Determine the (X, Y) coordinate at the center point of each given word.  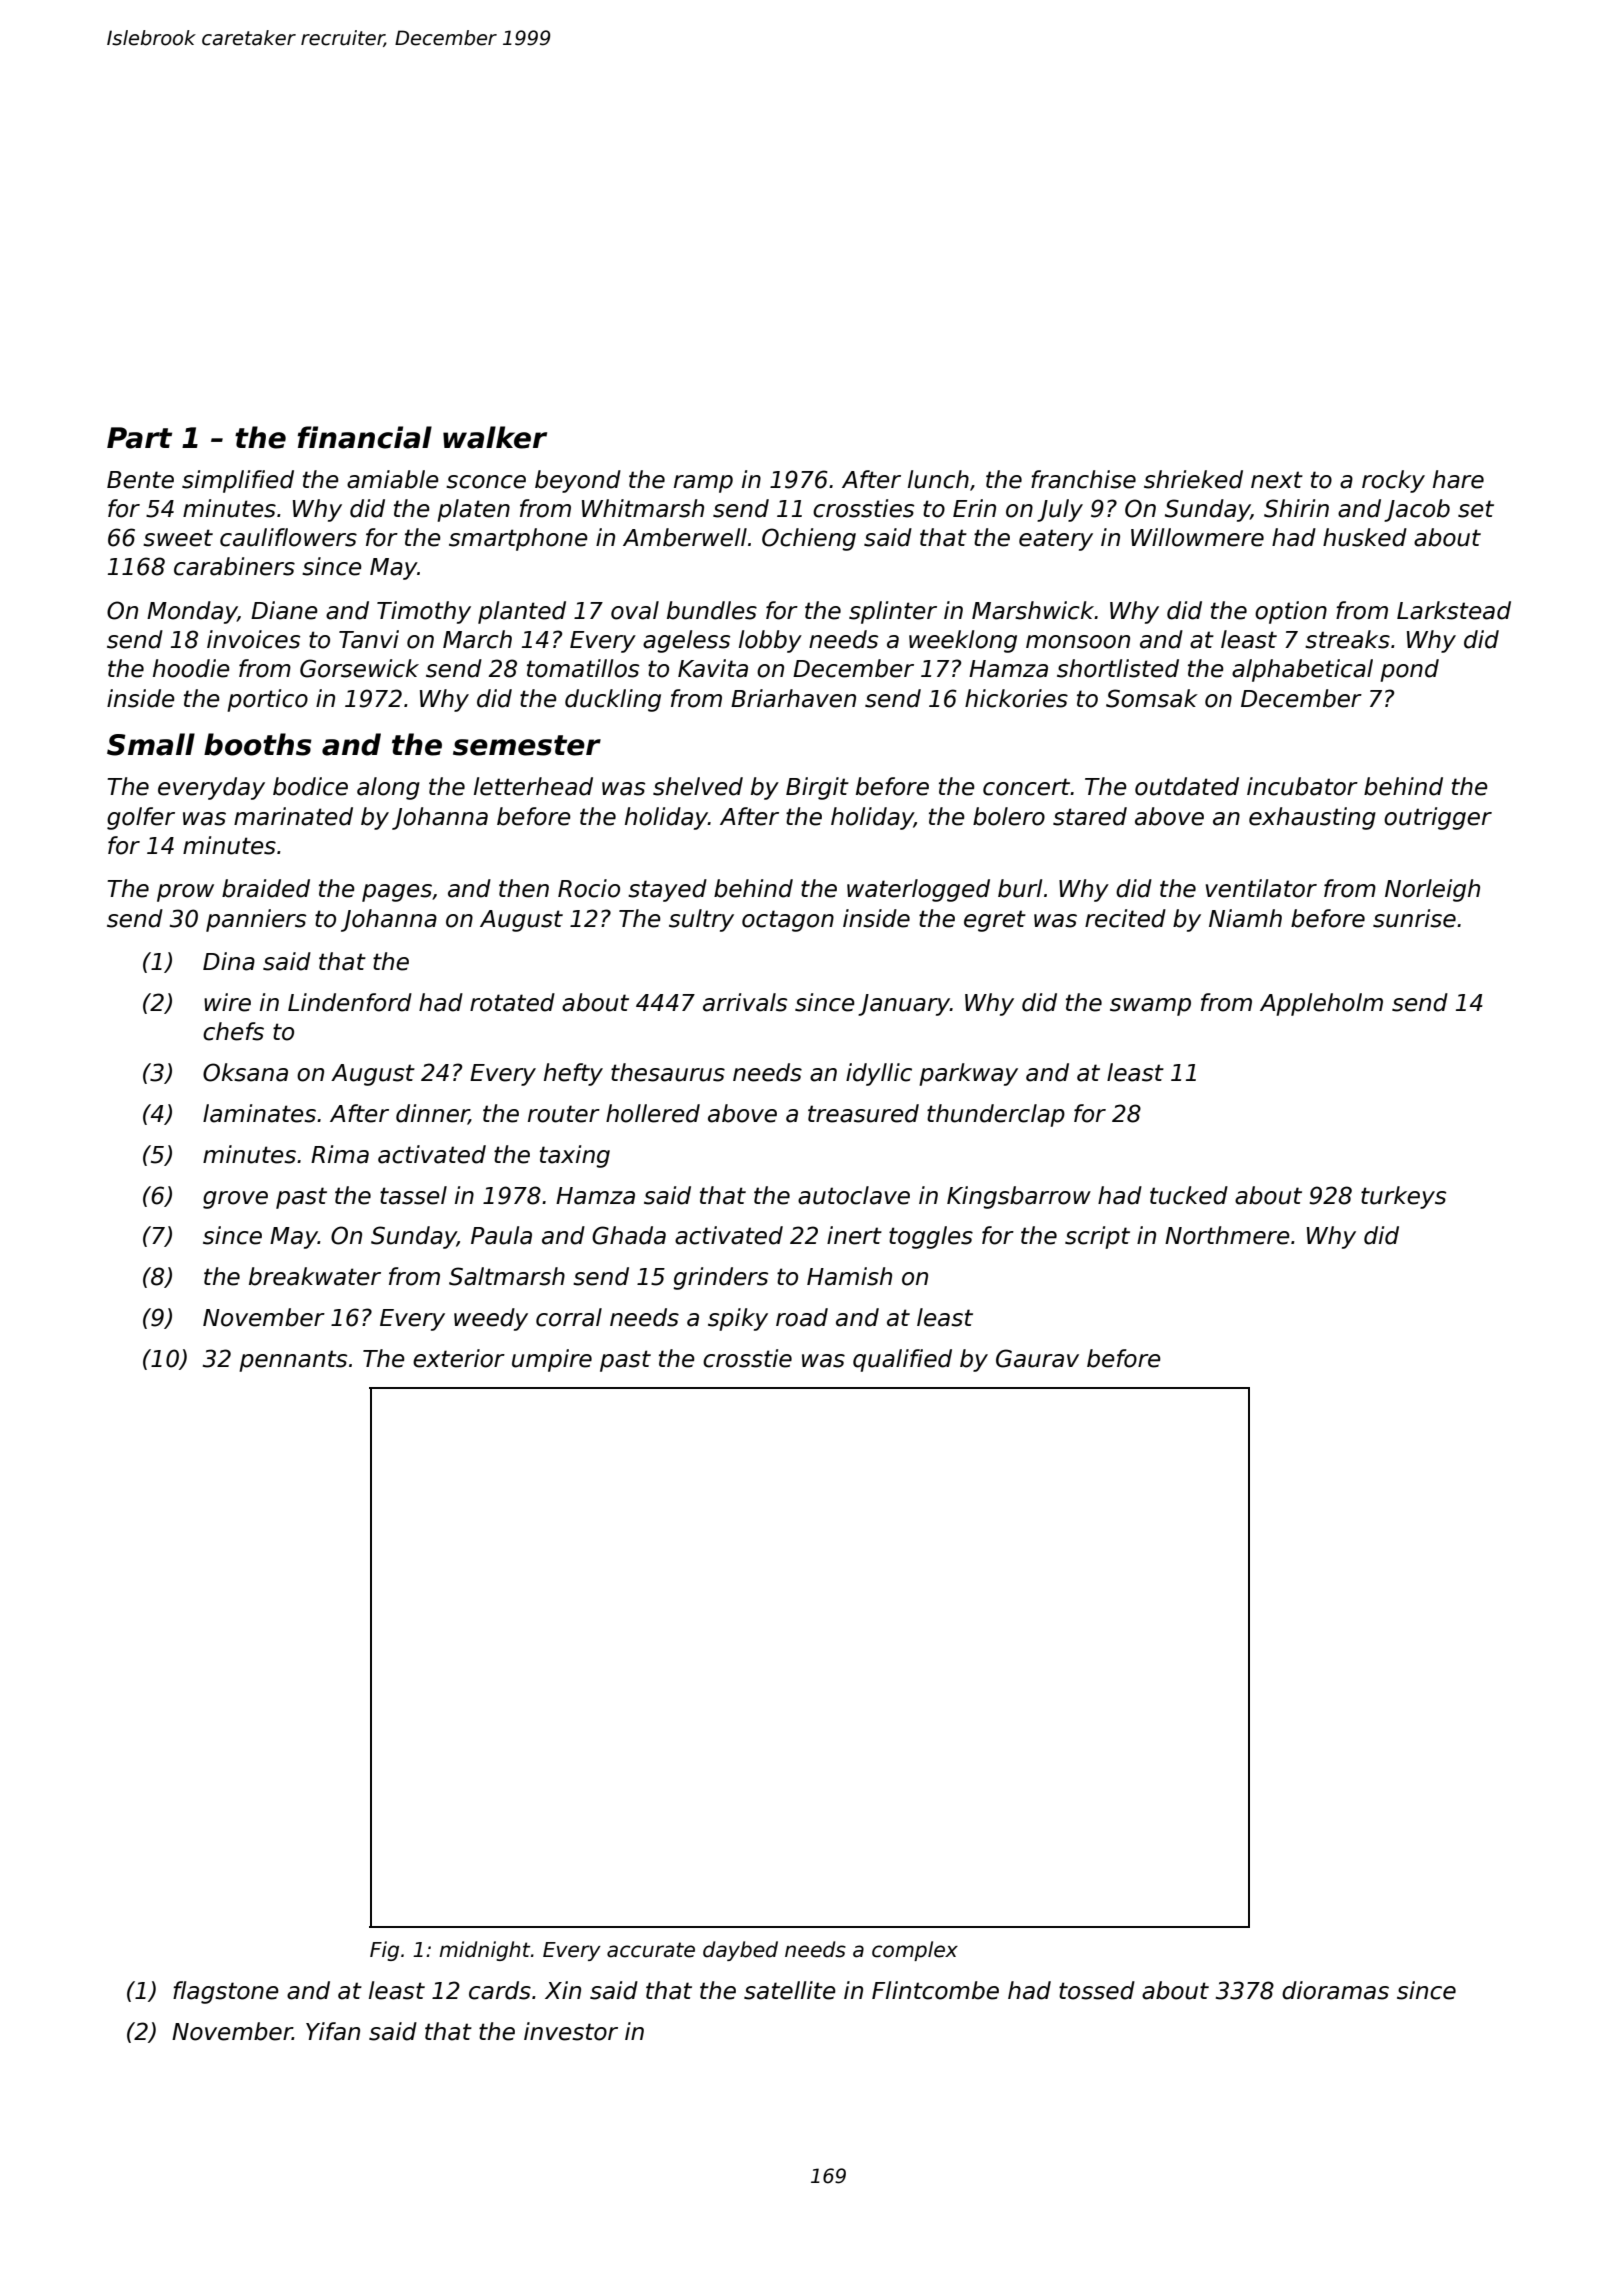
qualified (902, 1360)
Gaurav (1037, 1358)
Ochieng (809, 539)
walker (495, 437)
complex (915, 1951)
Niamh (1245, 918)
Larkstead (1454, 610)
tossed (1097, 1990)
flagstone (226, 1992)
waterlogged (918, 890)
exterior (459, 1358)
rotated (512, 1002)
